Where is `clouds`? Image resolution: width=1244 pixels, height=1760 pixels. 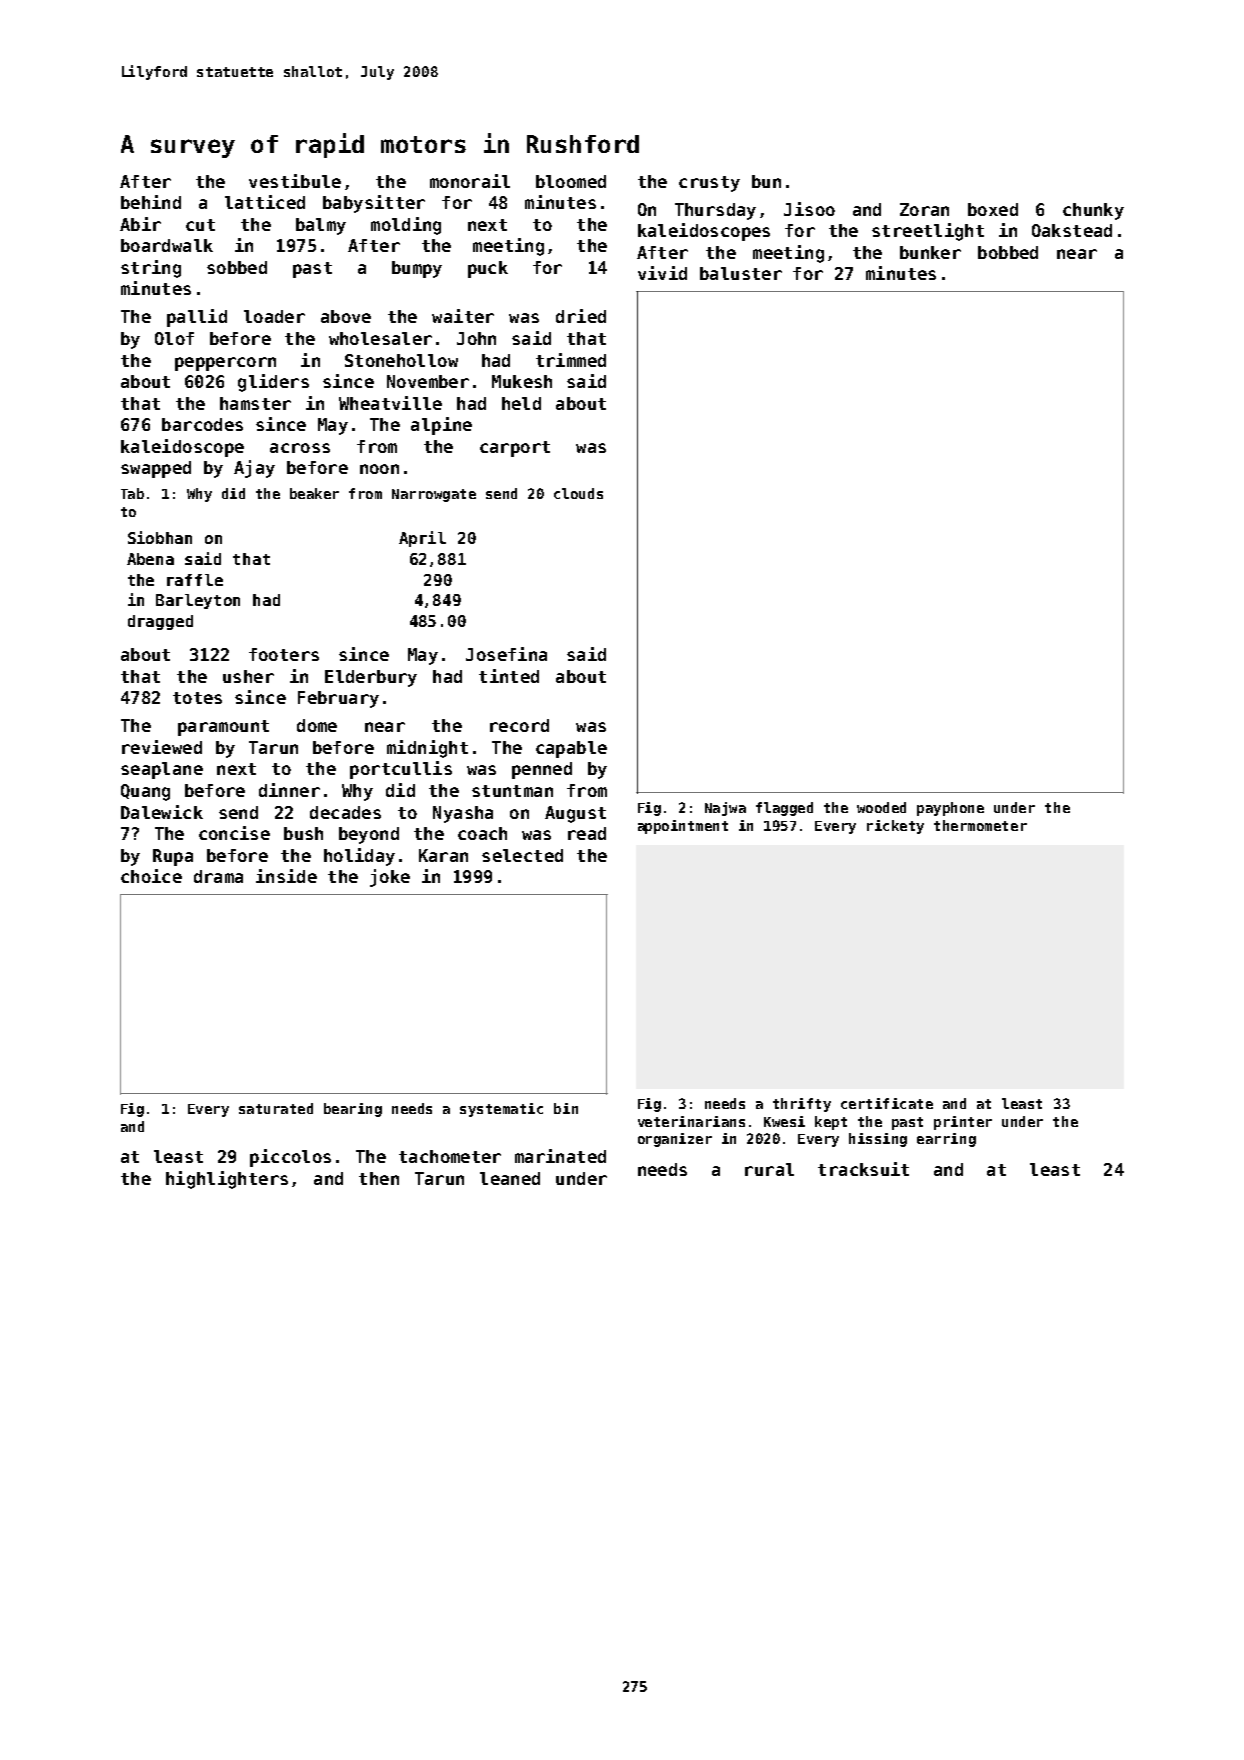
clouds is located at coordinates (578, 493).
